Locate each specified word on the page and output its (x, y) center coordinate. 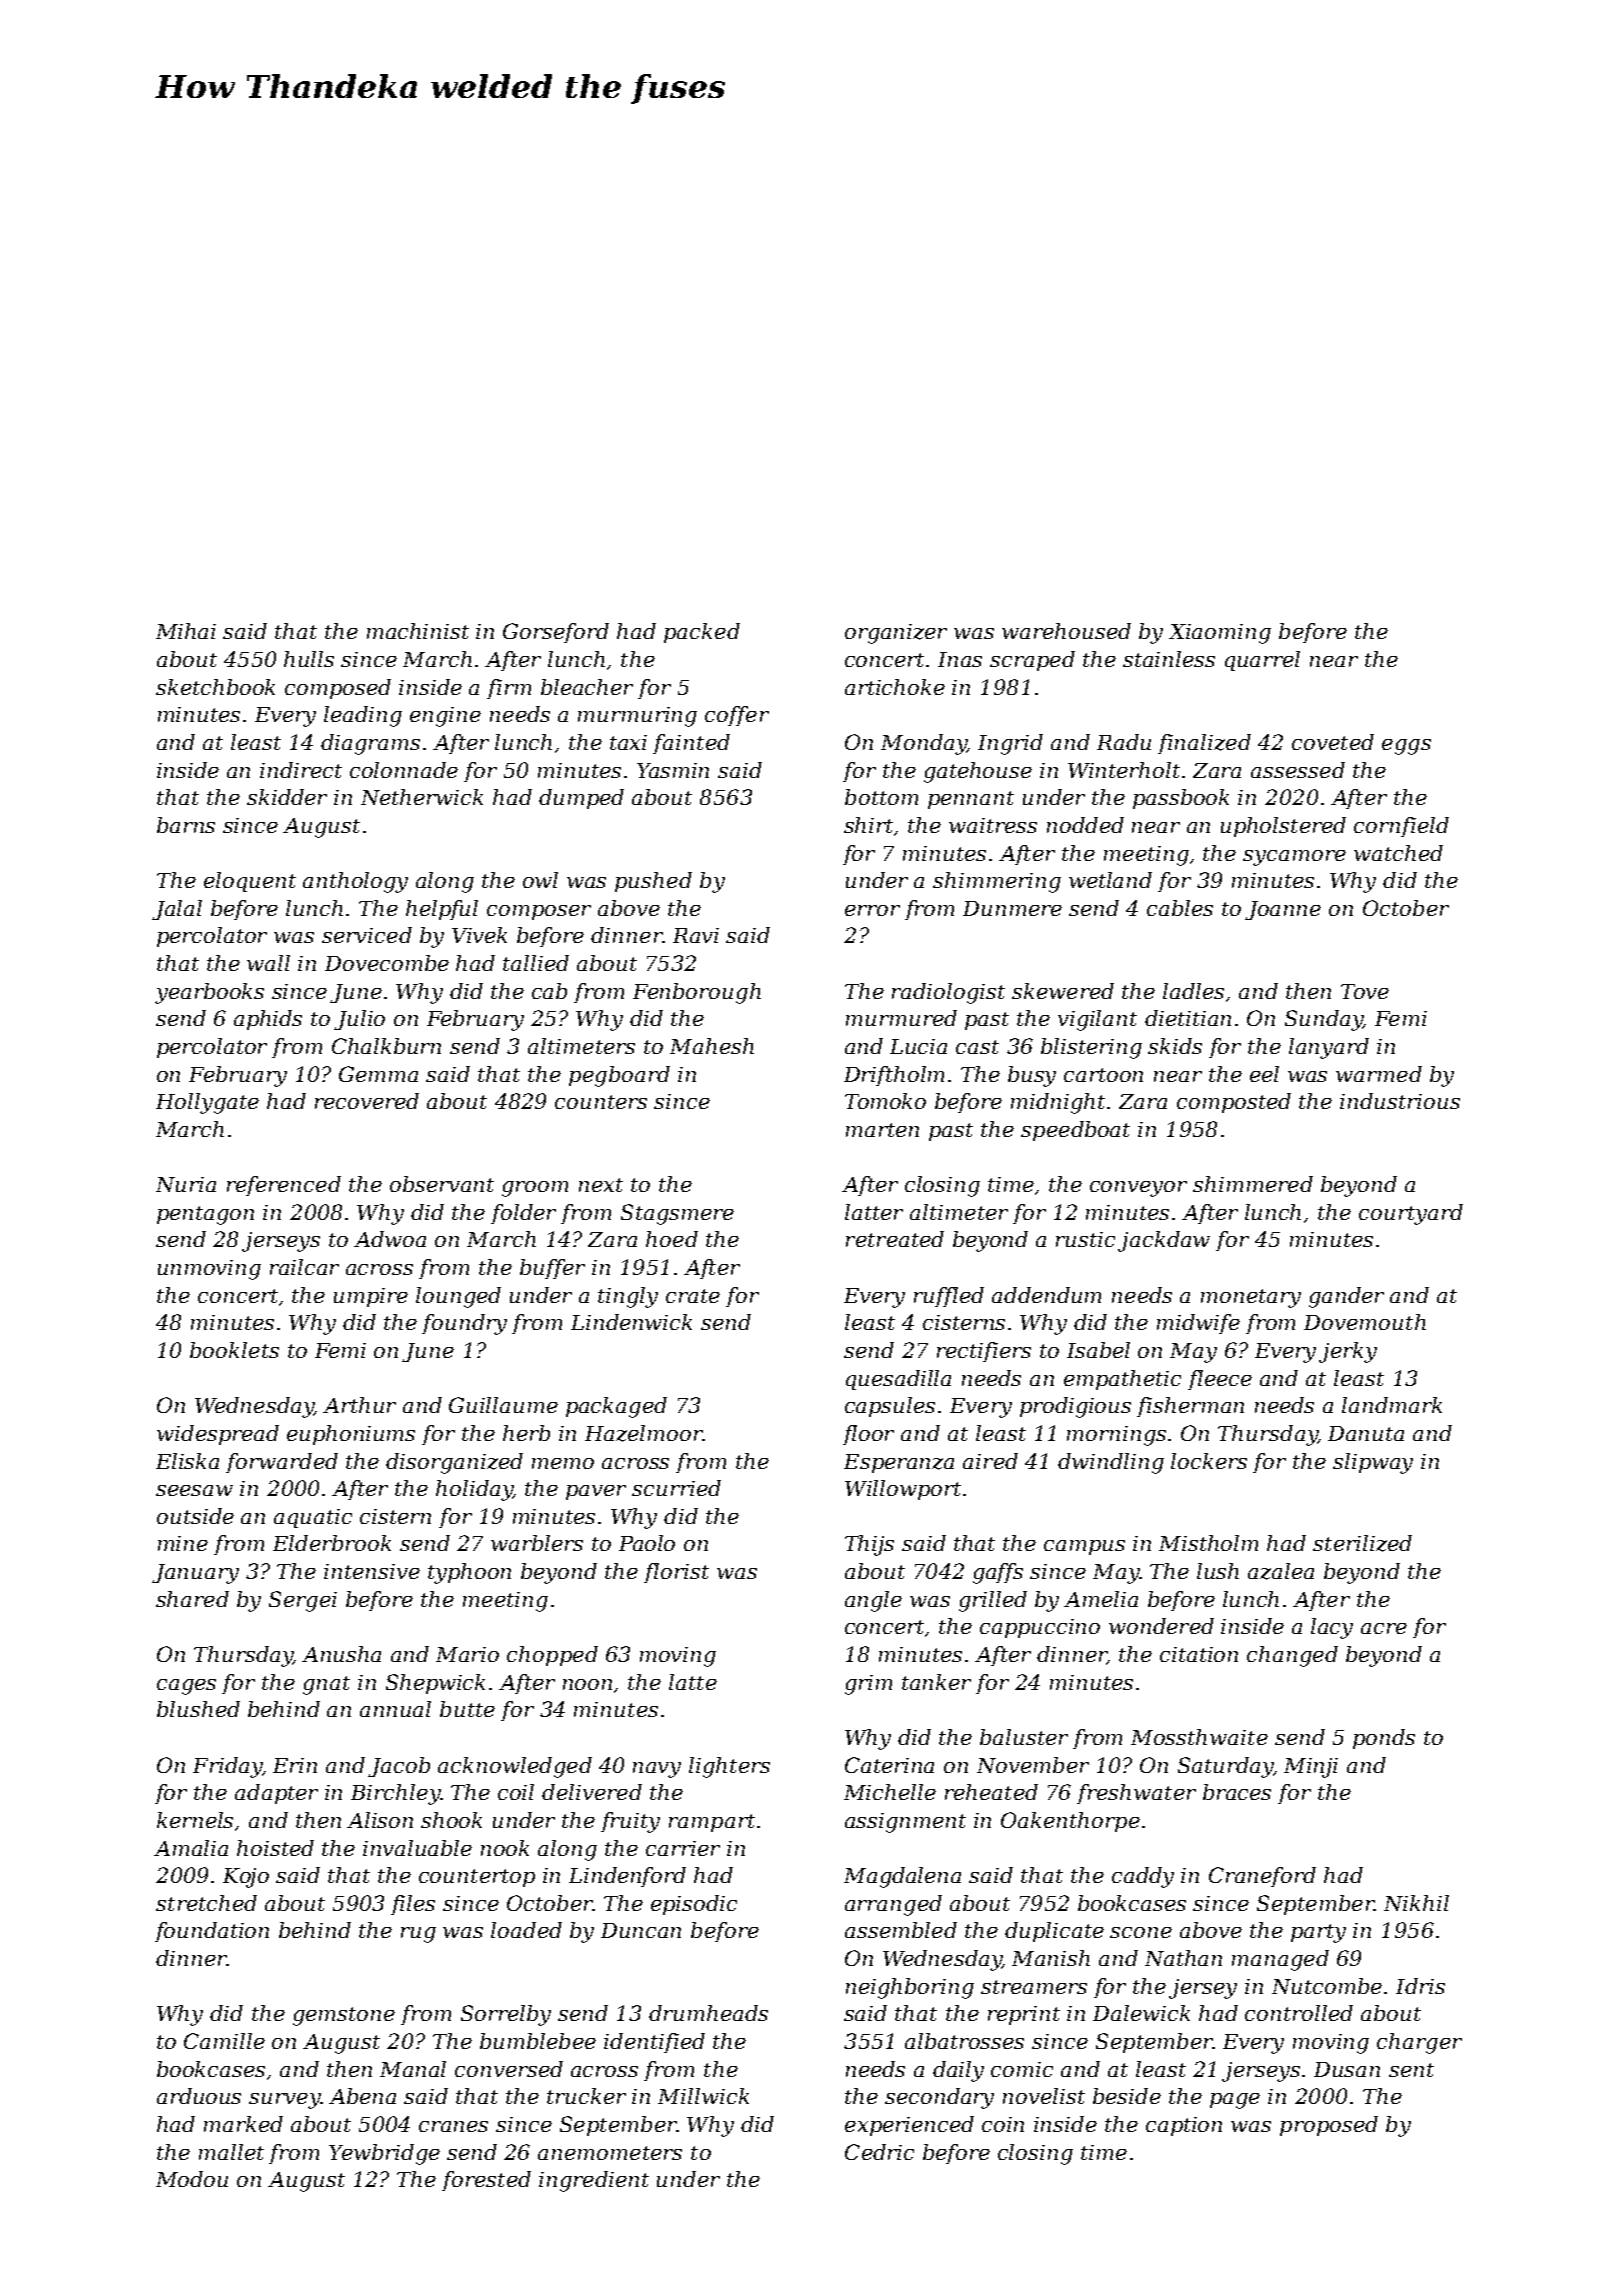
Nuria (186, 1184)
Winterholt (1124, 770)
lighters (729, 1767)
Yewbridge (384, 2154)
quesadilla (898, 1380)
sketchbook (215, 687)
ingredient (594, 2181)
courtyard (1411, 1214)
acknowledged (515, 1767)
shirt (868, 825)
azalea (1281, 1571)
